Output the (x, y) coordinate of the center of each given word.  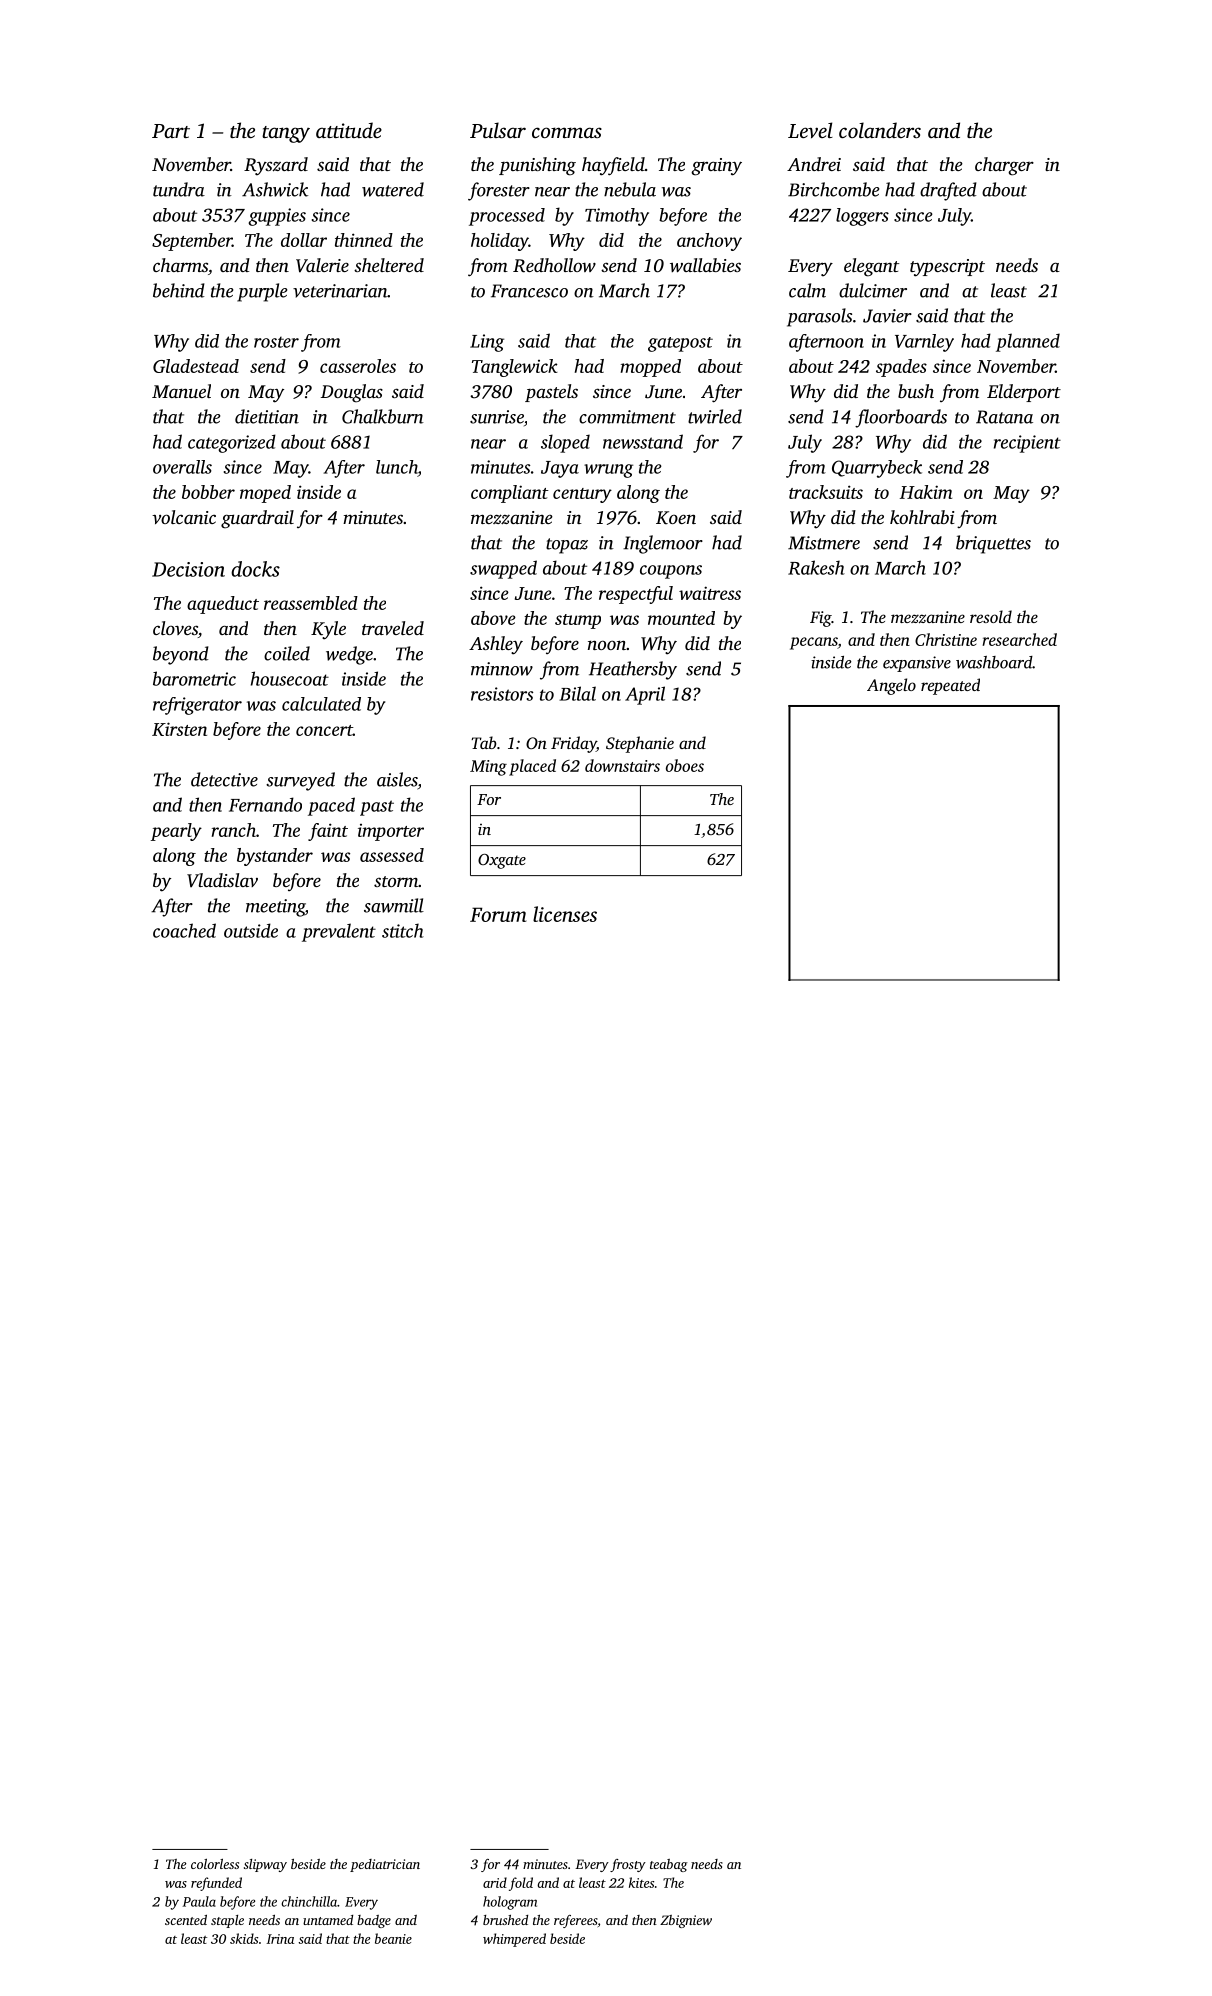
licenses (565, 914)
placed (532, 767)
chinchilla (309, 1901)
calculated (321, 704)
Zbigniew (686, 1921)
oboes (685, 765)
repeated (950, 686)
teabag (669, 1865)
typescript (947, 268)
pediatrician (385, 1865)
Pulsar (498, 130)
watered (393, 189)
